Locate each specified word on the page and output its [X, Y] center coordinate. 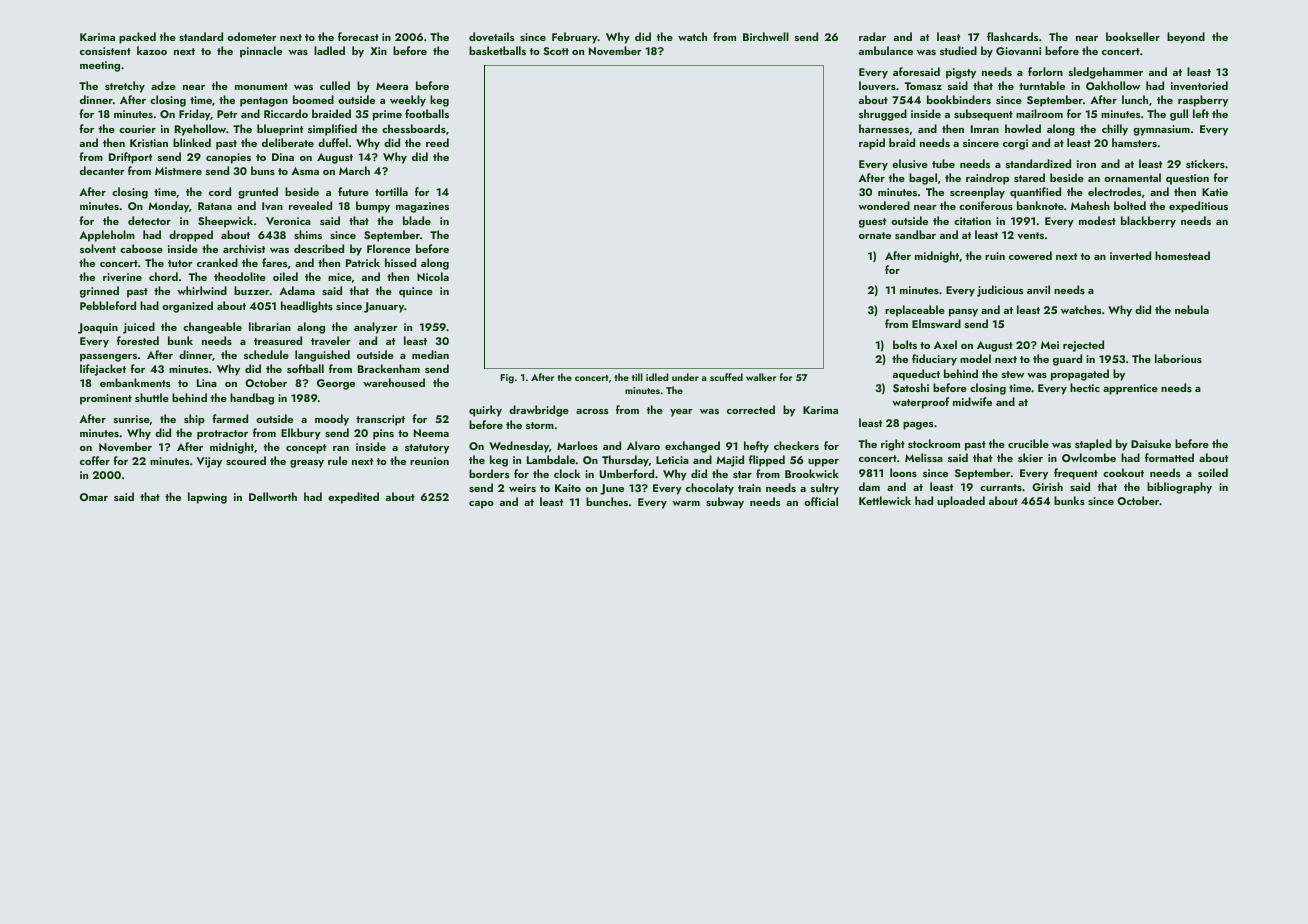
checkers [796, 445]
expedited [353, 498]
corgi [1015, 144]
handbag [252, 399]
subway [725, 503]
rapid [872, 144]
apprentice [1130, 389]
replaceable [915, 311]
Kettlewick [885, 500]
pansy [963, 313]
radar [872, 36]
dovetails [491, 36]
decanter [102, 170]
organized [187, 307]
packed [137, 38]
